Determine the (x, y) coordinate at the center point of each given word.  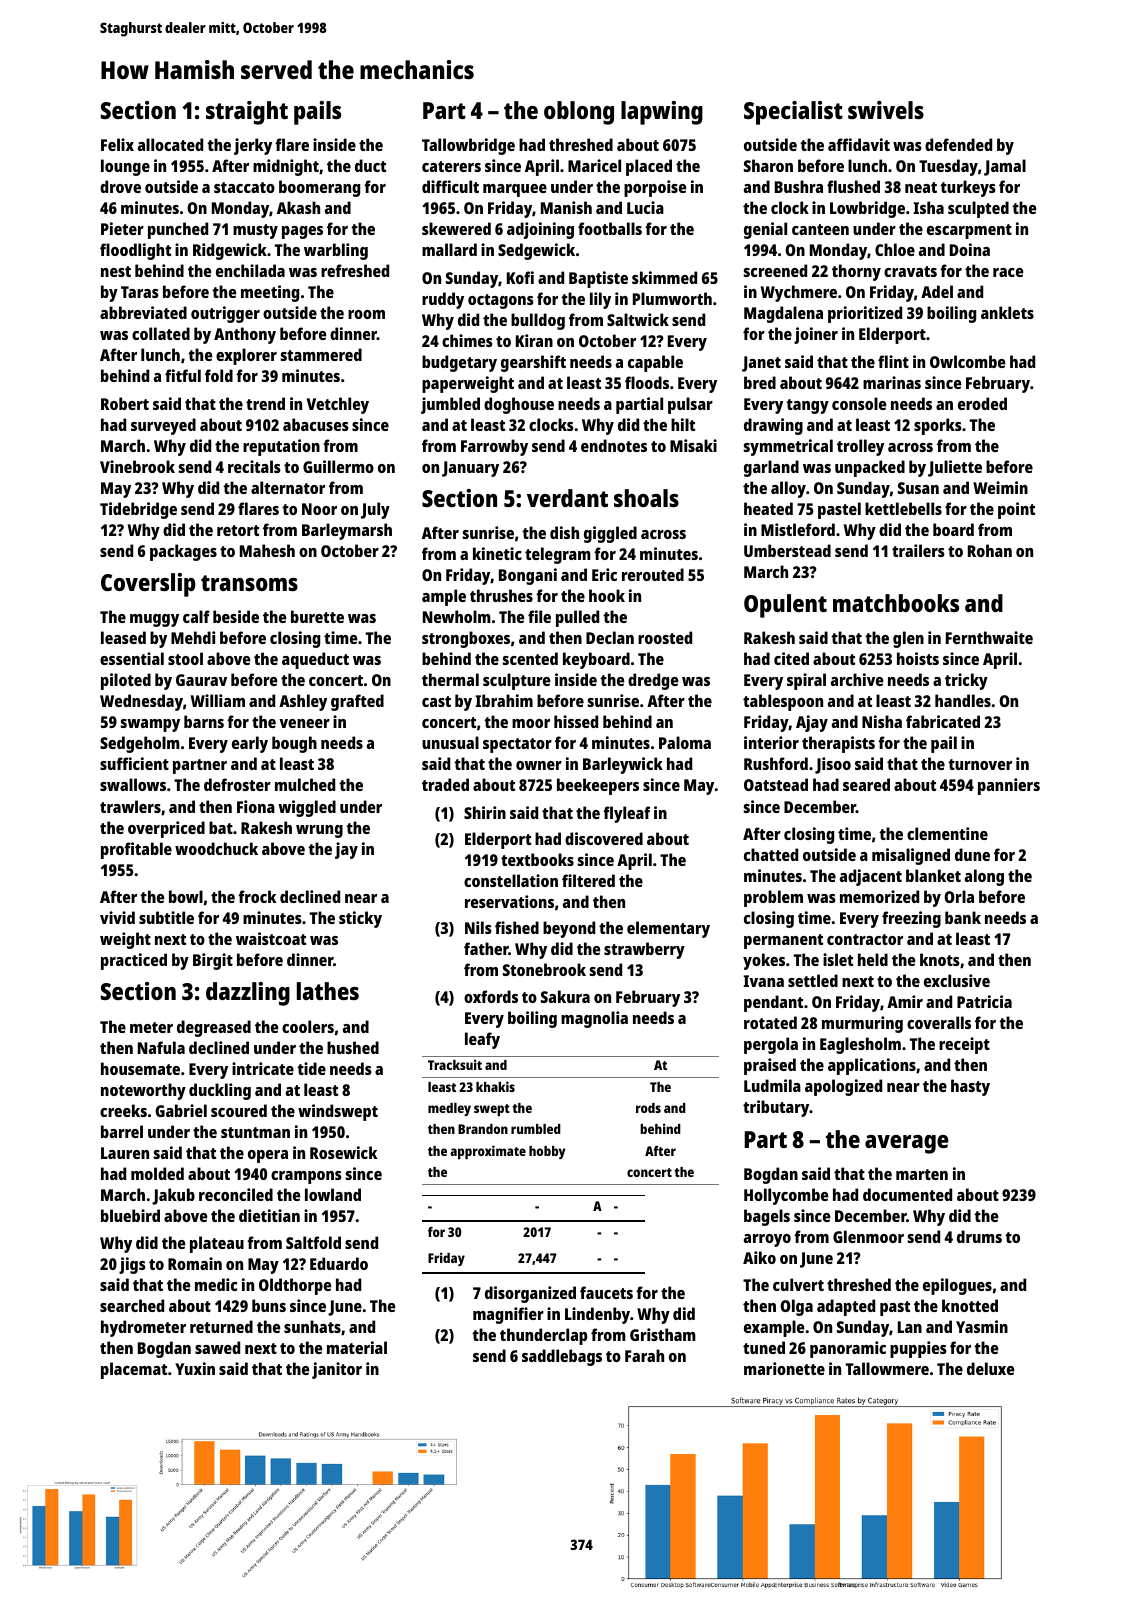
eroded (982, 403)
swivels (886, 110)
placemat (134, 1370)
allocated (170, 144)
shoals (646, 498)
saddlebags (562, 1357)
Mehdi (193, 637)
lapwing (662, 113)
